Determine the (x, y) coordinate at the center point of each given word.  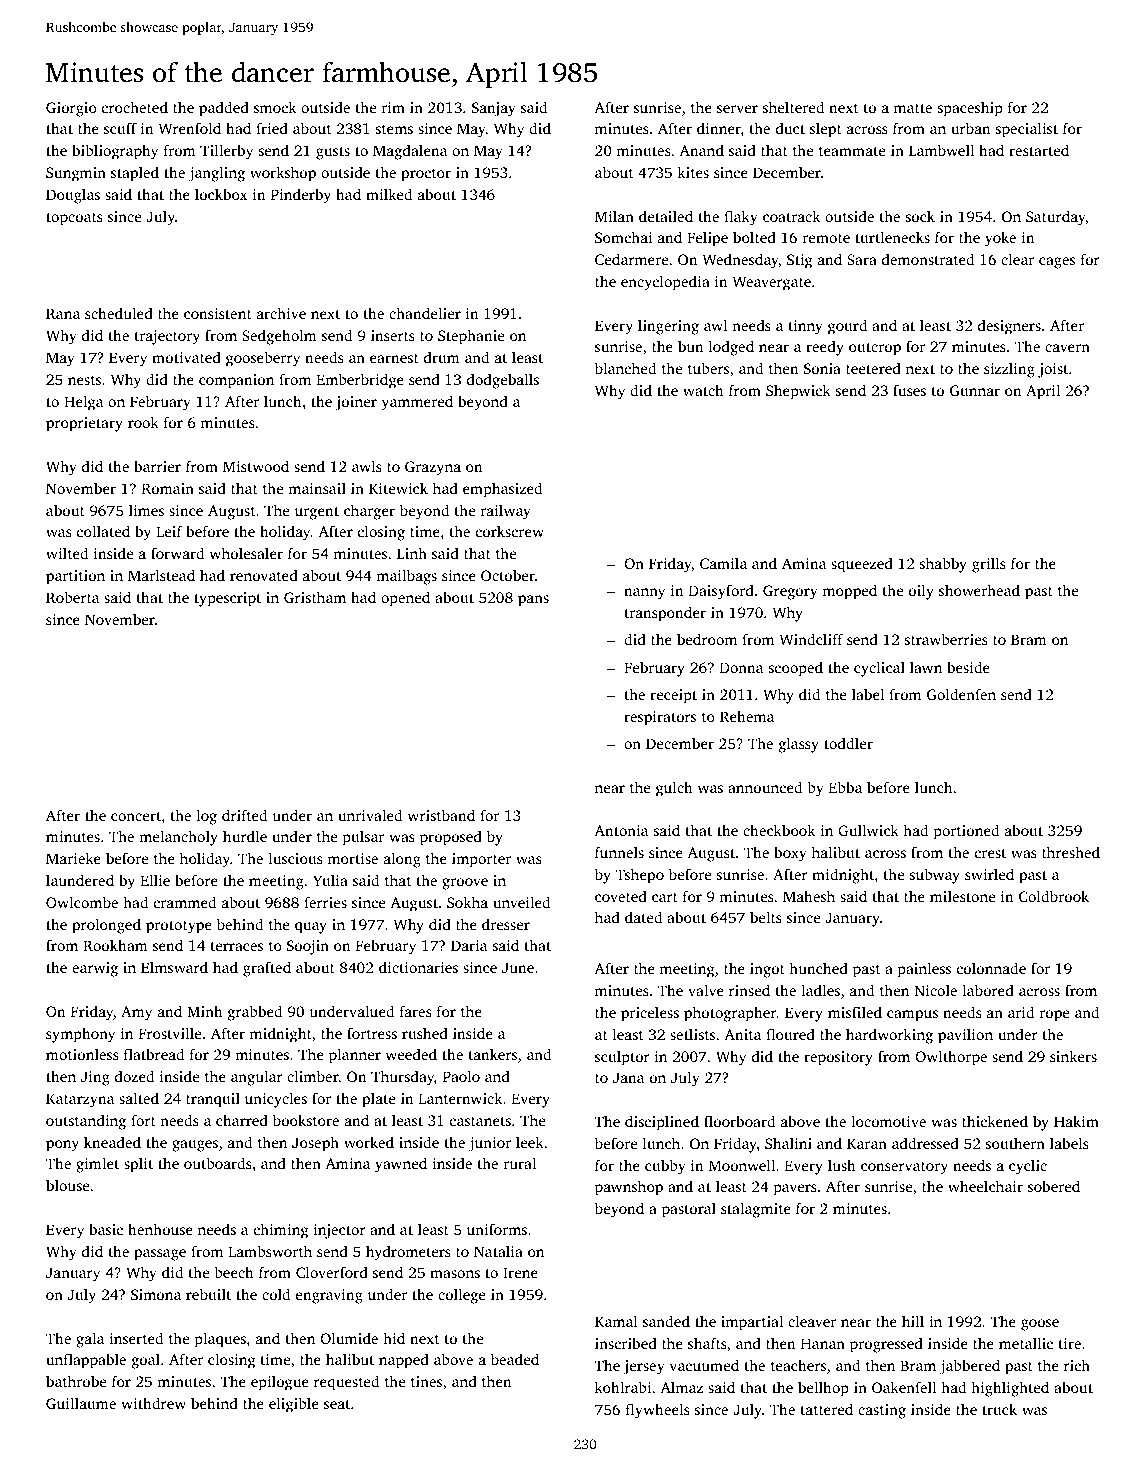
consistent (218, 313)
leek (530, 1142)
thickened (995, 1121)
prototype (179, 927)
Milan (614, 216)
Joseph (315, 1144)
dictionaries (418, 967)
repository (838, 1058)
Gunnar (975, 390)
